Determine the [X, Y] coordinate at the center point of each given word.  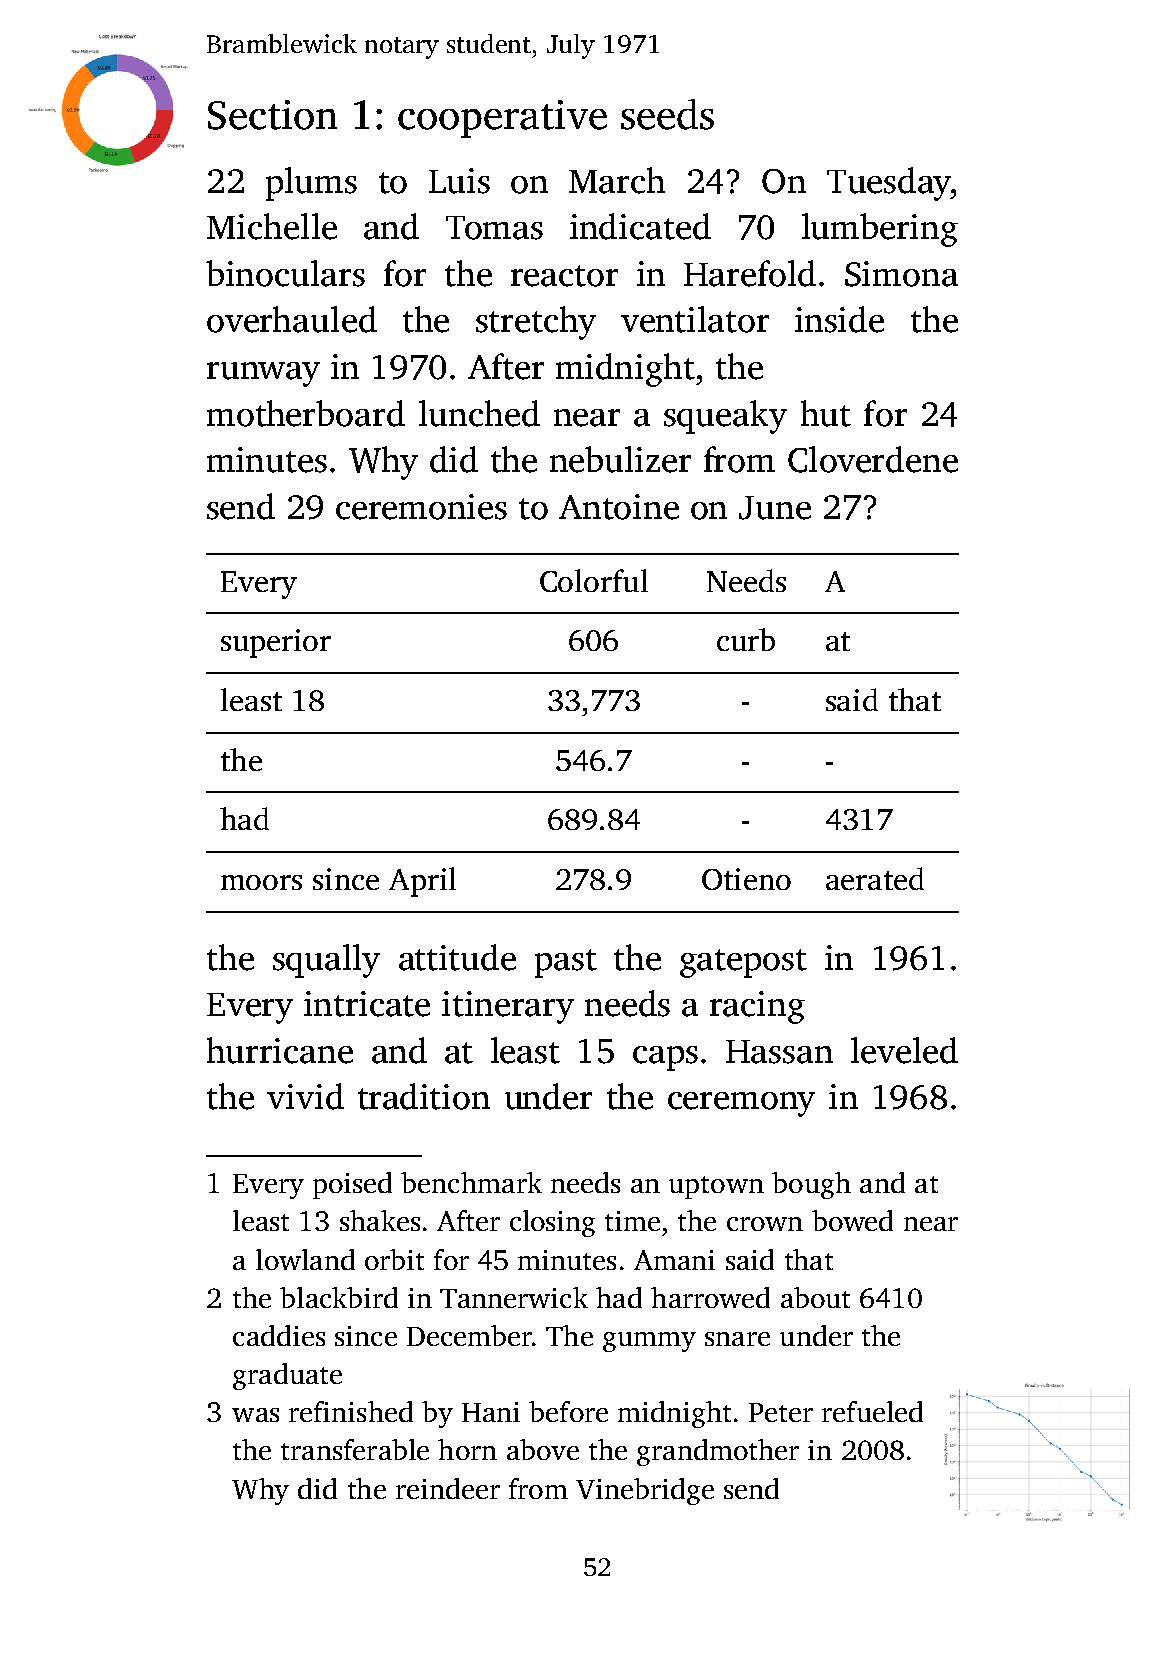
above [543, 1449]
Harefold [750, 273]
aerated [875, 878]
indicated [640, 226]
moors [261, 882]
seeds [667, 114]
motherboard [306, 413]
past [566, 963]
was [255, 1415]
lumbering [880, 230]
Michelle [272, 226]
